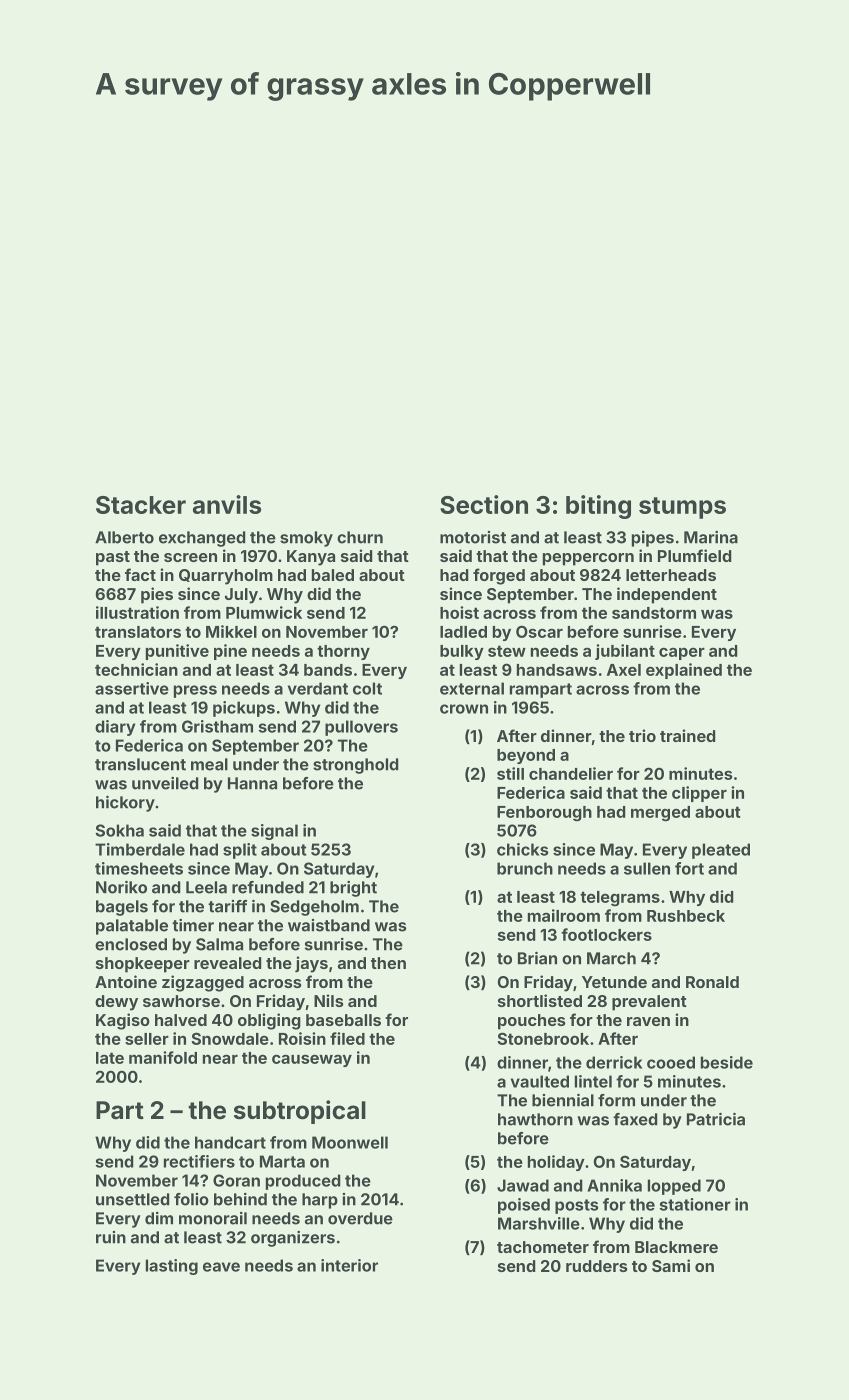 The image size is (849, 1400). I want to click on lasting, so click(172, 1267).
